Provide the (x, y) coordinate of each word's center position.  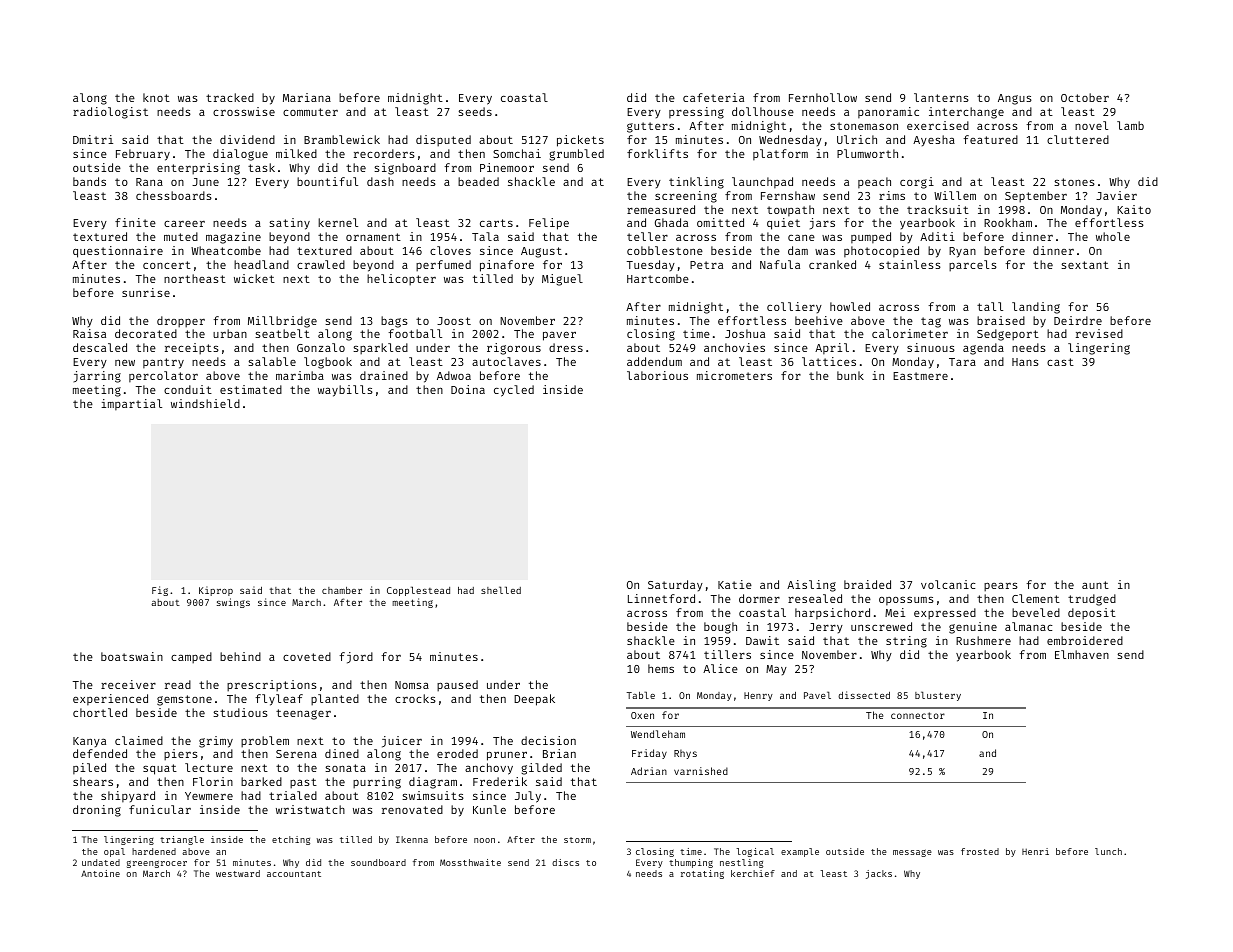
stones (1074, 182)
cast (1060, 362)
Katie (735, 584)
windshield (205, 403)
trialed (293, 795)
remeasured (661, 209)
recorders (384, 153)
